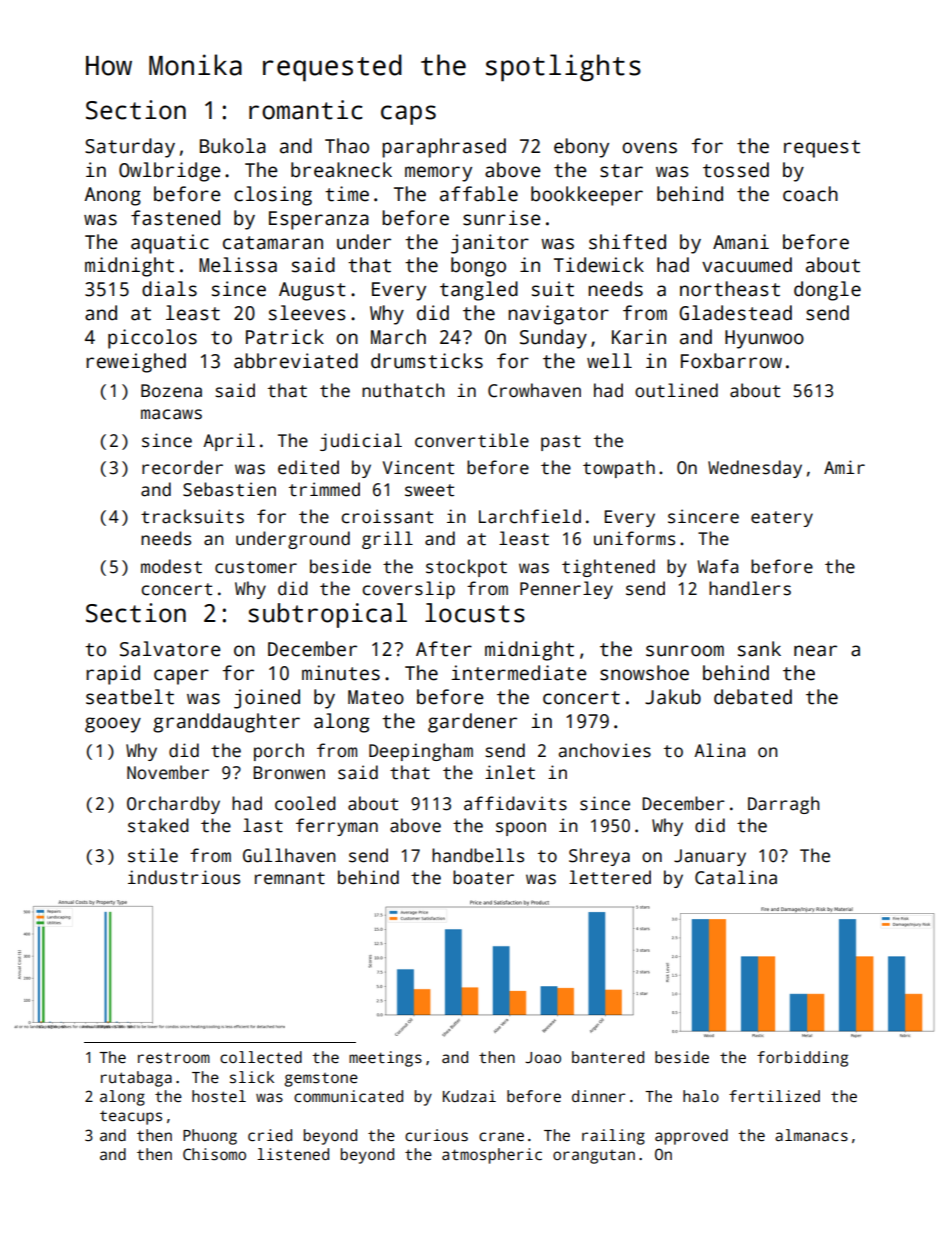 The image size is (952, 1233). Describe the element at coordinates (599, 857) in the screenshot. I see `Shreya` at that location.
